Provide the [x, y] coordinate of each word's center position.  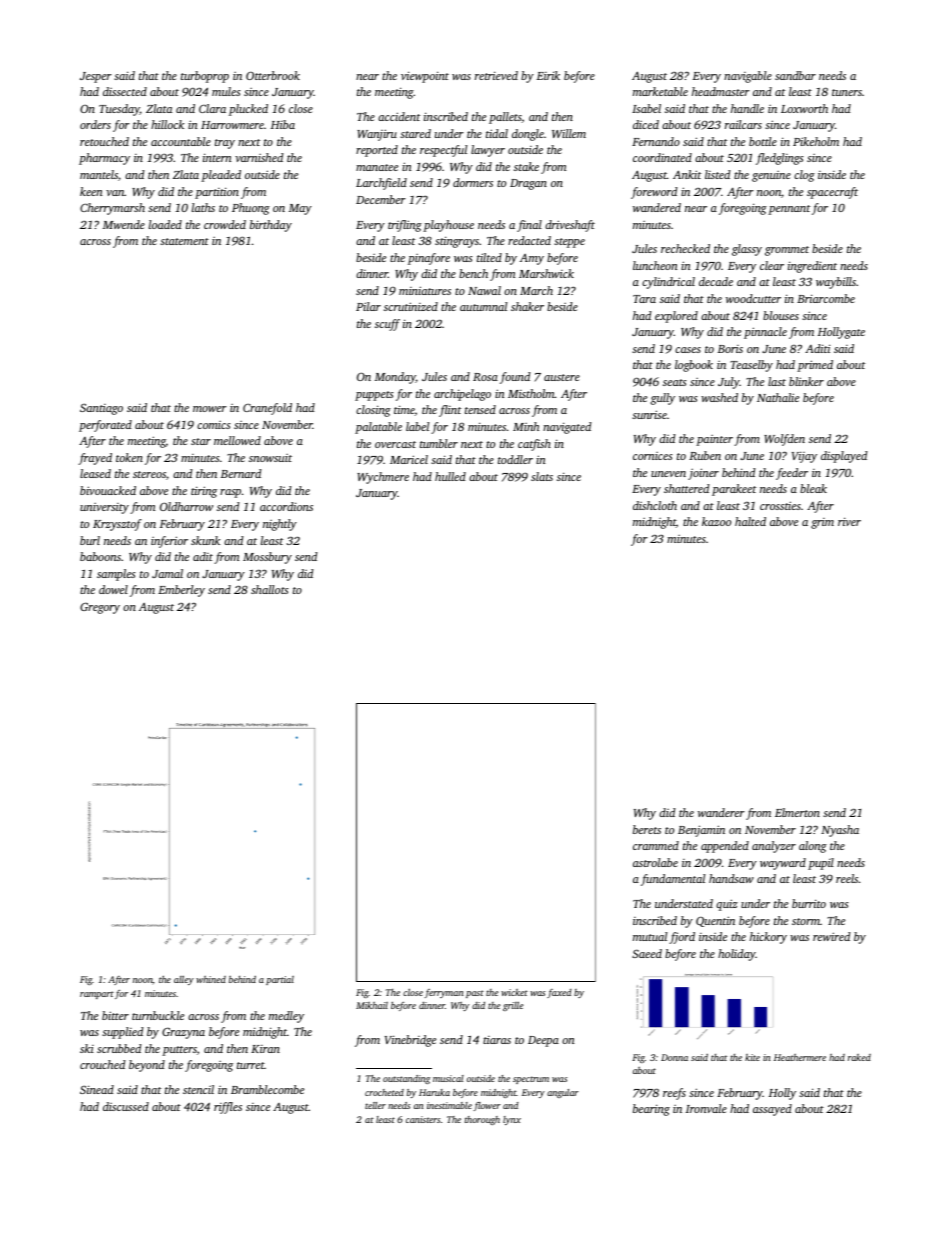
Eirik [548, 75]
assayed [772, 1110]
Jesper [96, 77]
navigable [748, 77]
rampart [97, 995]
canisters [423, 1119]
